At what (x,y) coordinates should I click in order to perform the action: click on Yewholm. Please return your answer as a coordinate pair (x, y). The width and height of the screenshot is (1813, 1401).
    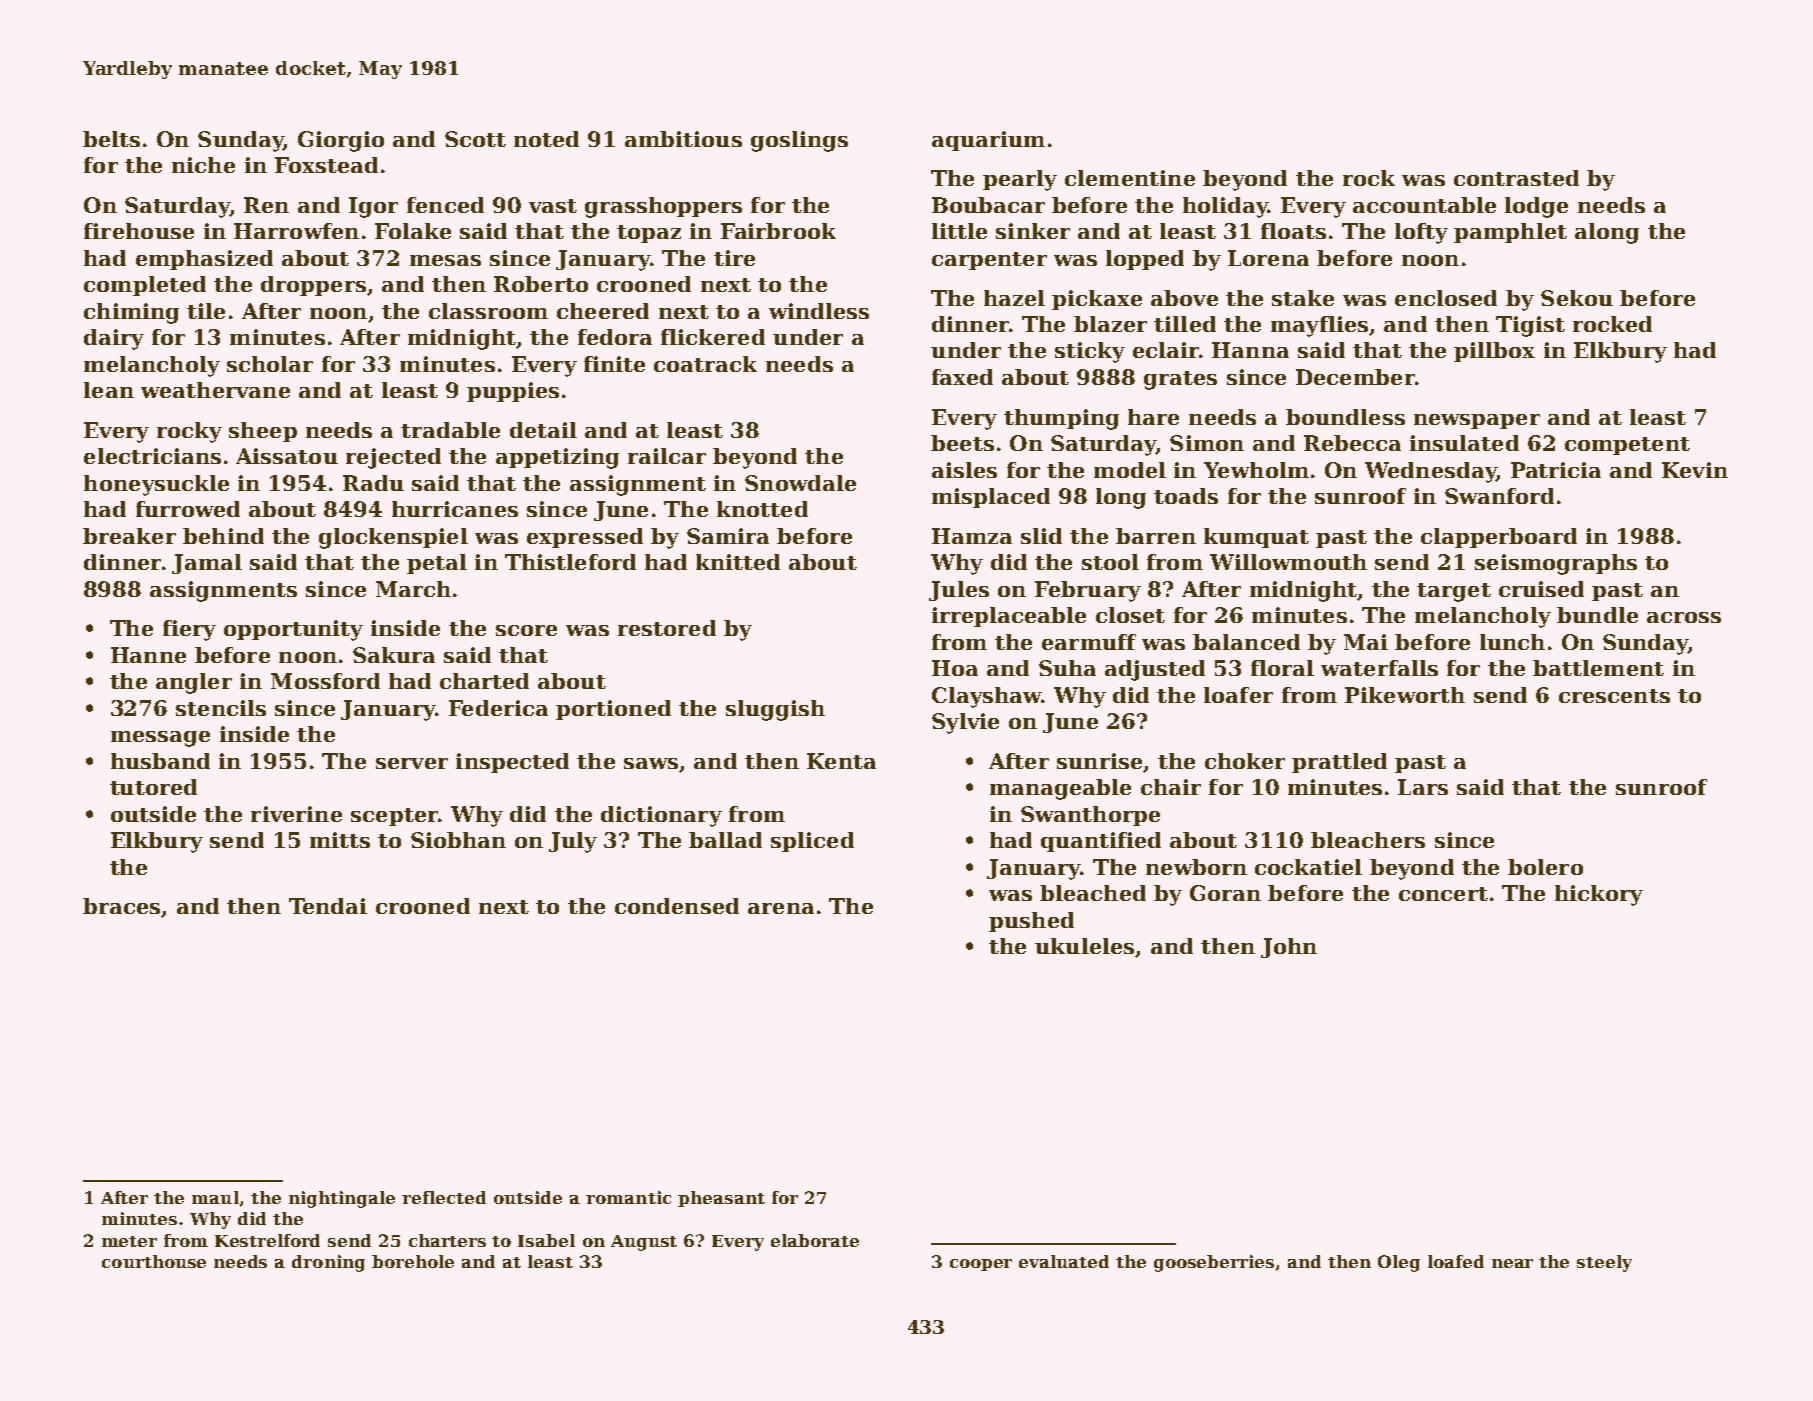
    Looking at the image, I should click on (1256, 470).
